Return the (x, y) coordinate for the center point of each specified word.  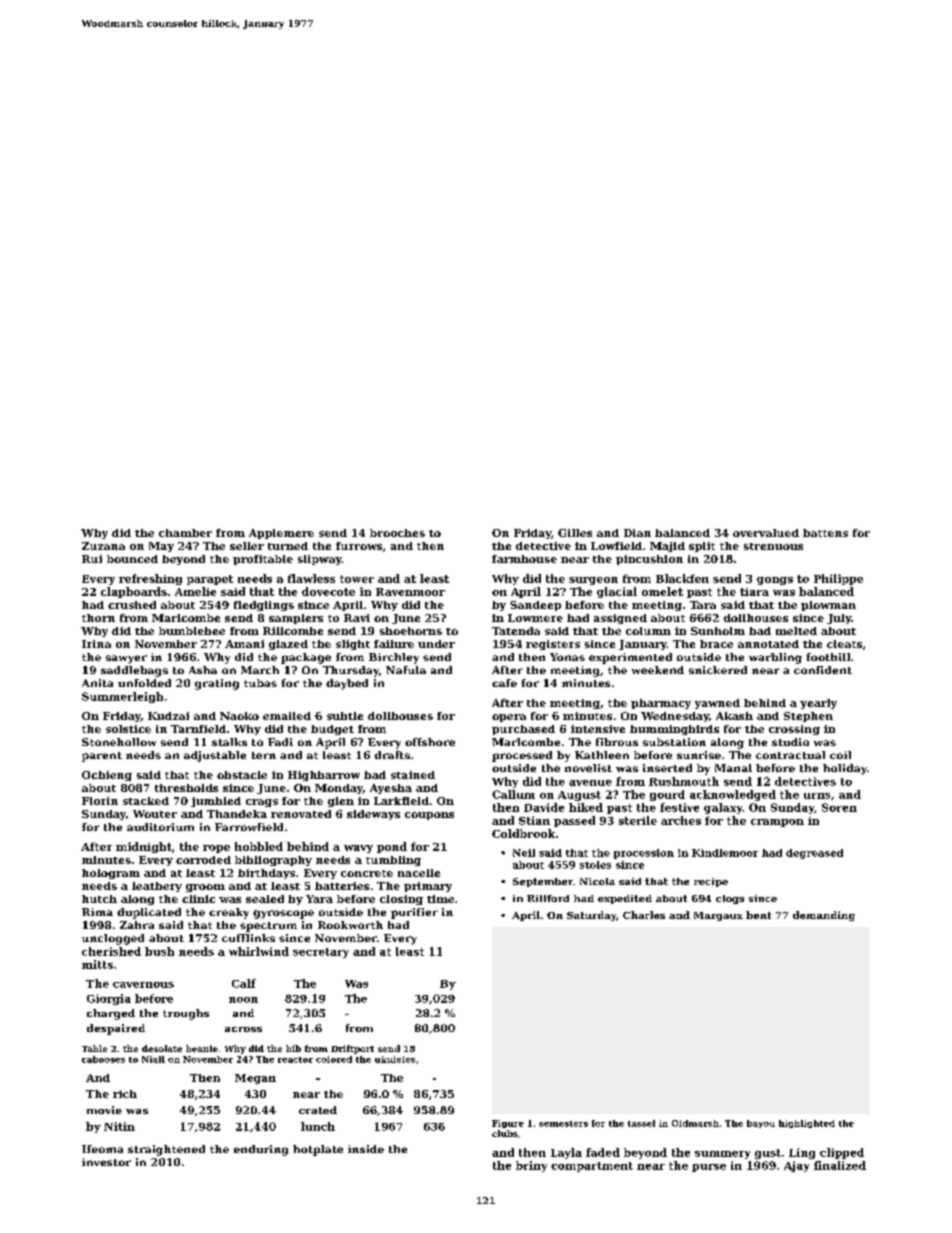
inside (366, 1149)
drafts (392, 755)
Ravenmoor (410, 592)
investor (106, 1162)
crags (262, 803)
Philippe (838, 579)
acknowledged (733, 795)
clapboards (134, 592)
